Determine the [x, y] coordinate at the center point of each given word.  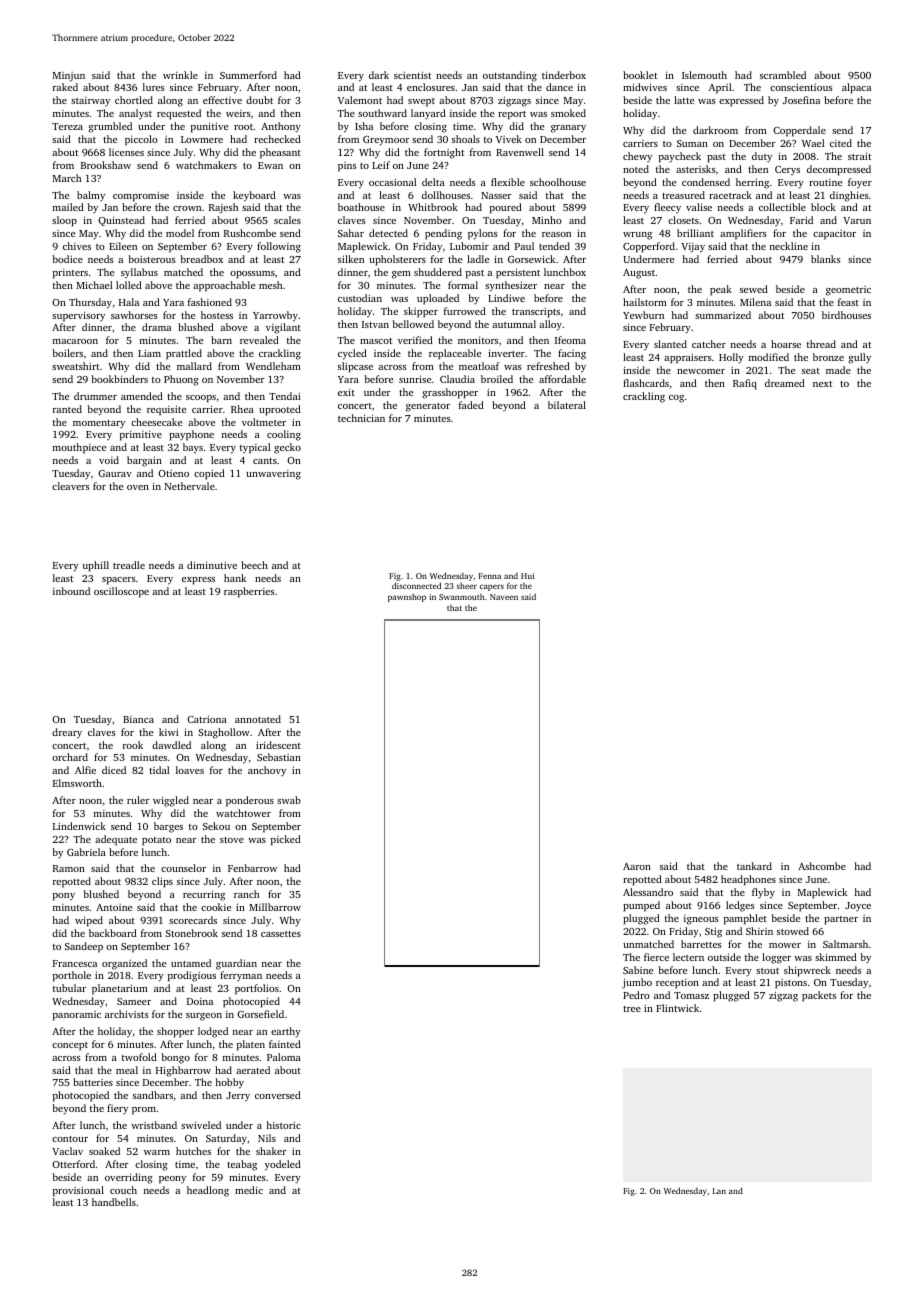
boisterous [152, 259]
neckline [789, 246]
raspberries [249, 592]
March [67, 178]
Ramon [69, 868]
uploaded [438, 299]
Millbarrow [275, 907]
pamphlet [745, 919]
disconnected [416, 585]
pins [347, 167]
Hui [527, 576]
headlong [208, 1191]
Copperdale [799, 131]
